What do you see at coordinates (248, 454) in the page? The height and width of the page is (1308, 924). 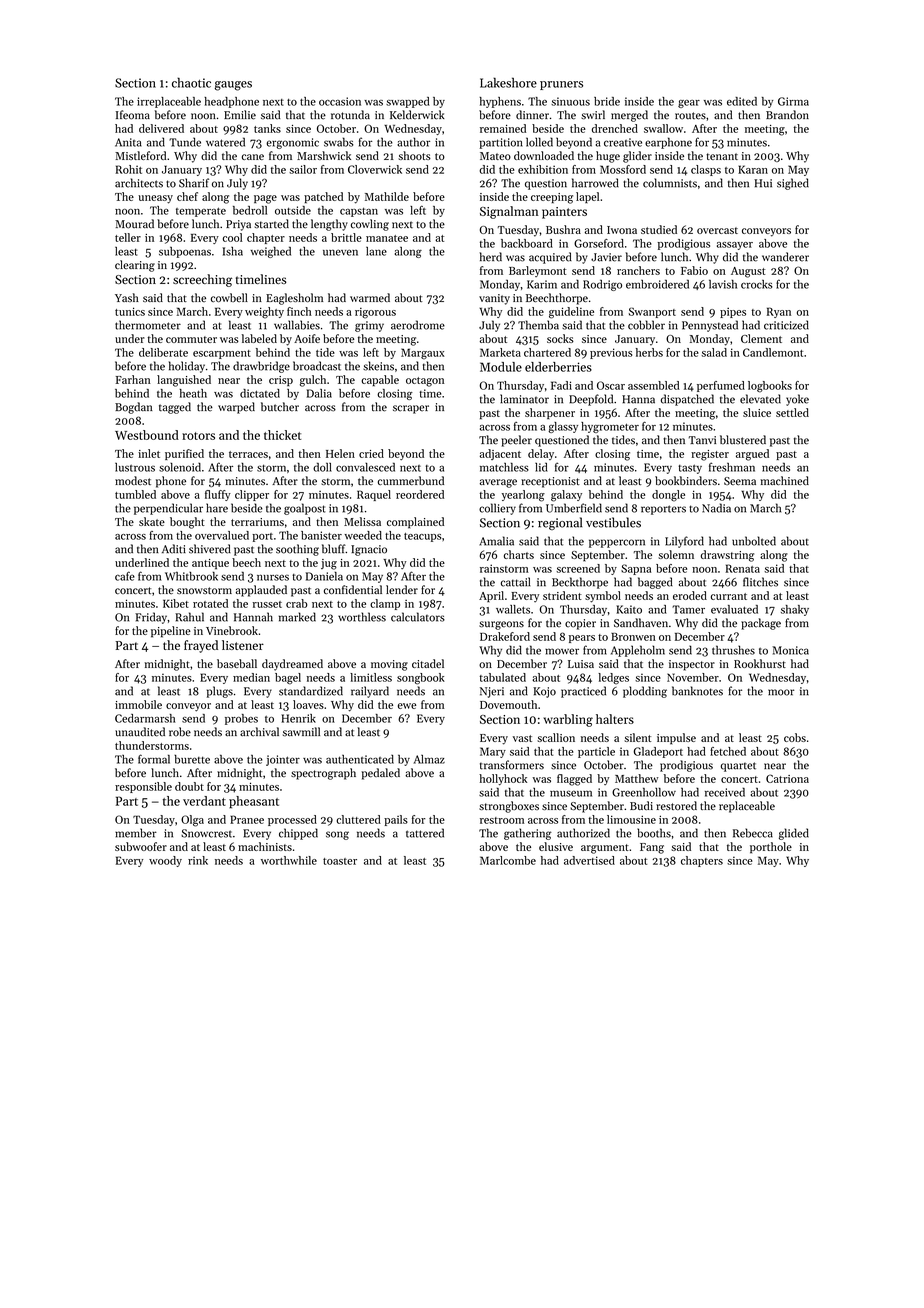 I see `terraces` at bounding box center [248, 454].
